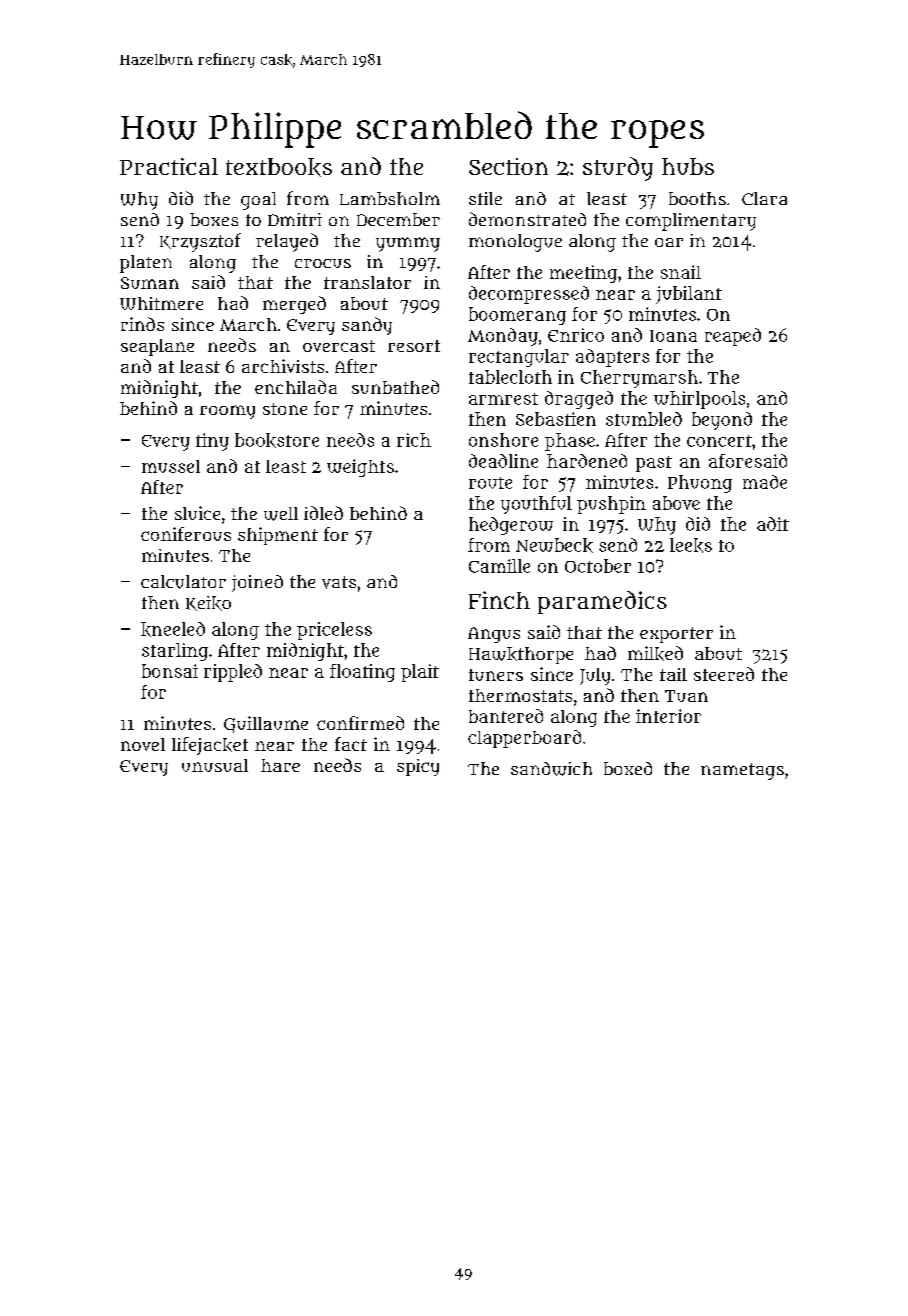 This screenshot has height=1316, width=908. Describe the element at coordinates (175, 652) in the screenshot. I see `starling` at that location.
